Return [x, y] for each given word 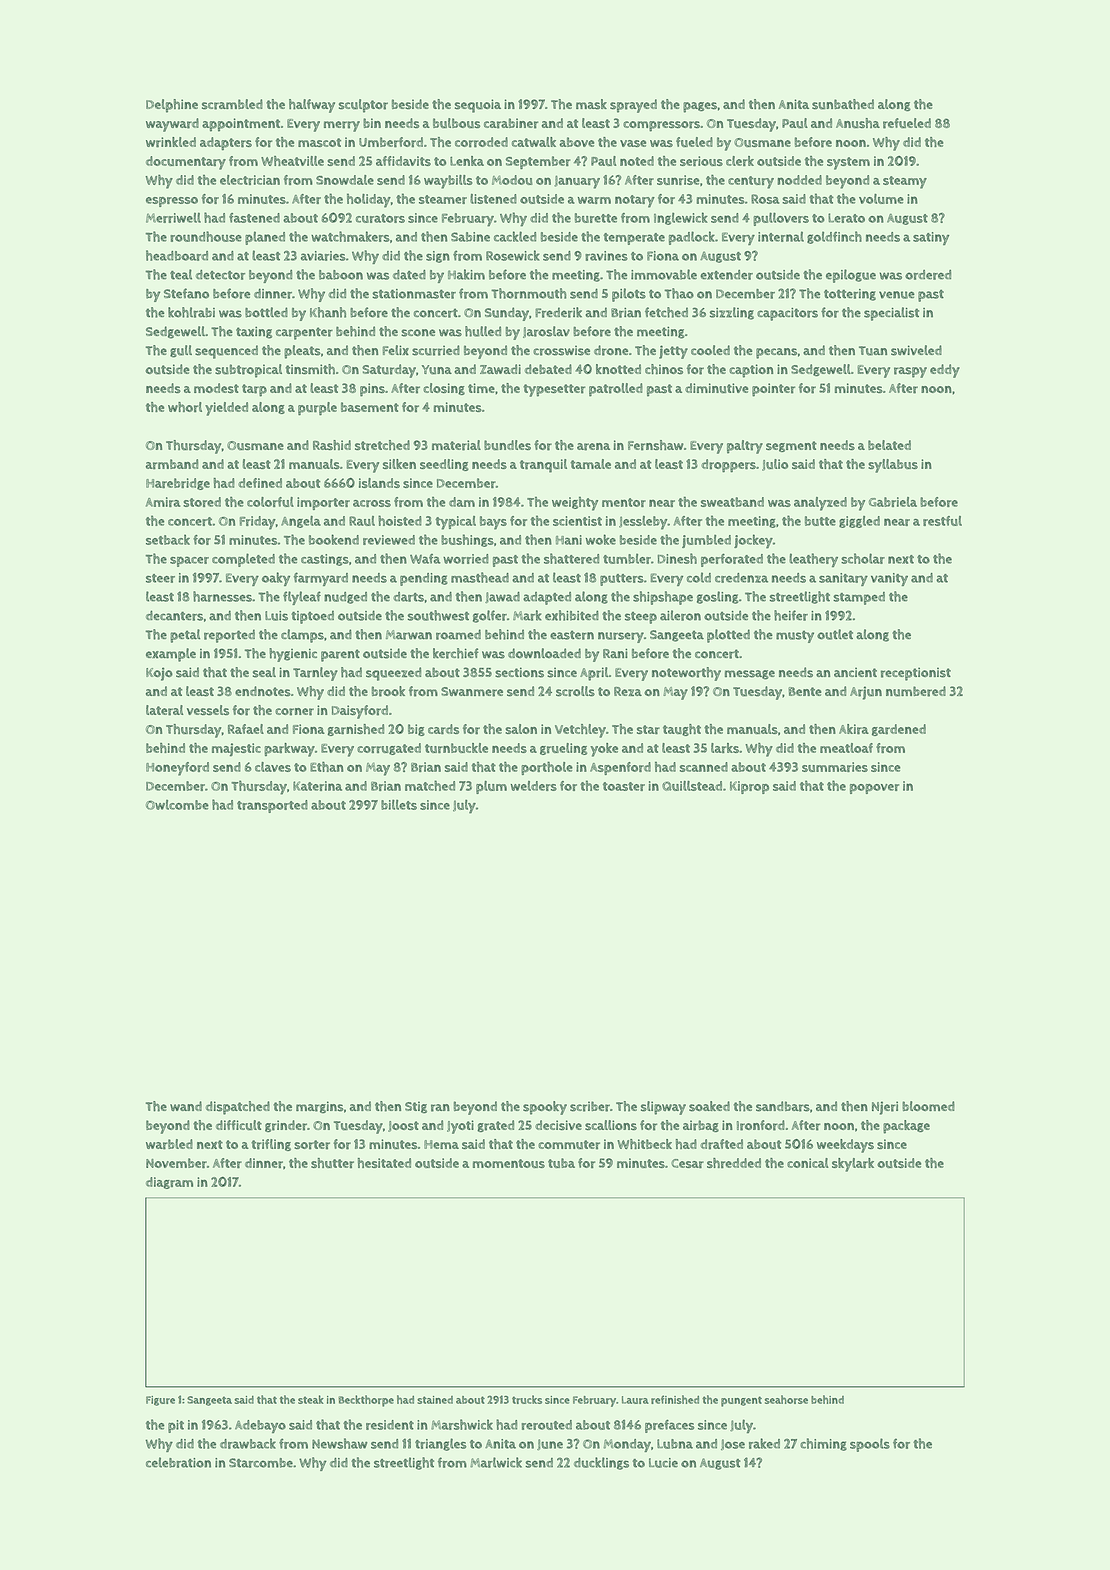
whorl [185, 407]
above [576, 142]
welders [534, 786]
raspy [910, 372]
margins [320, 1107]
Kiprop [749, 787]
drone [611, 350]
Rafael [246, 729]
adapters [226, 143]
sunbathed [843, 104]
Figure [160, 1401]
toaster [624, 786]
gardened [899, 730]
